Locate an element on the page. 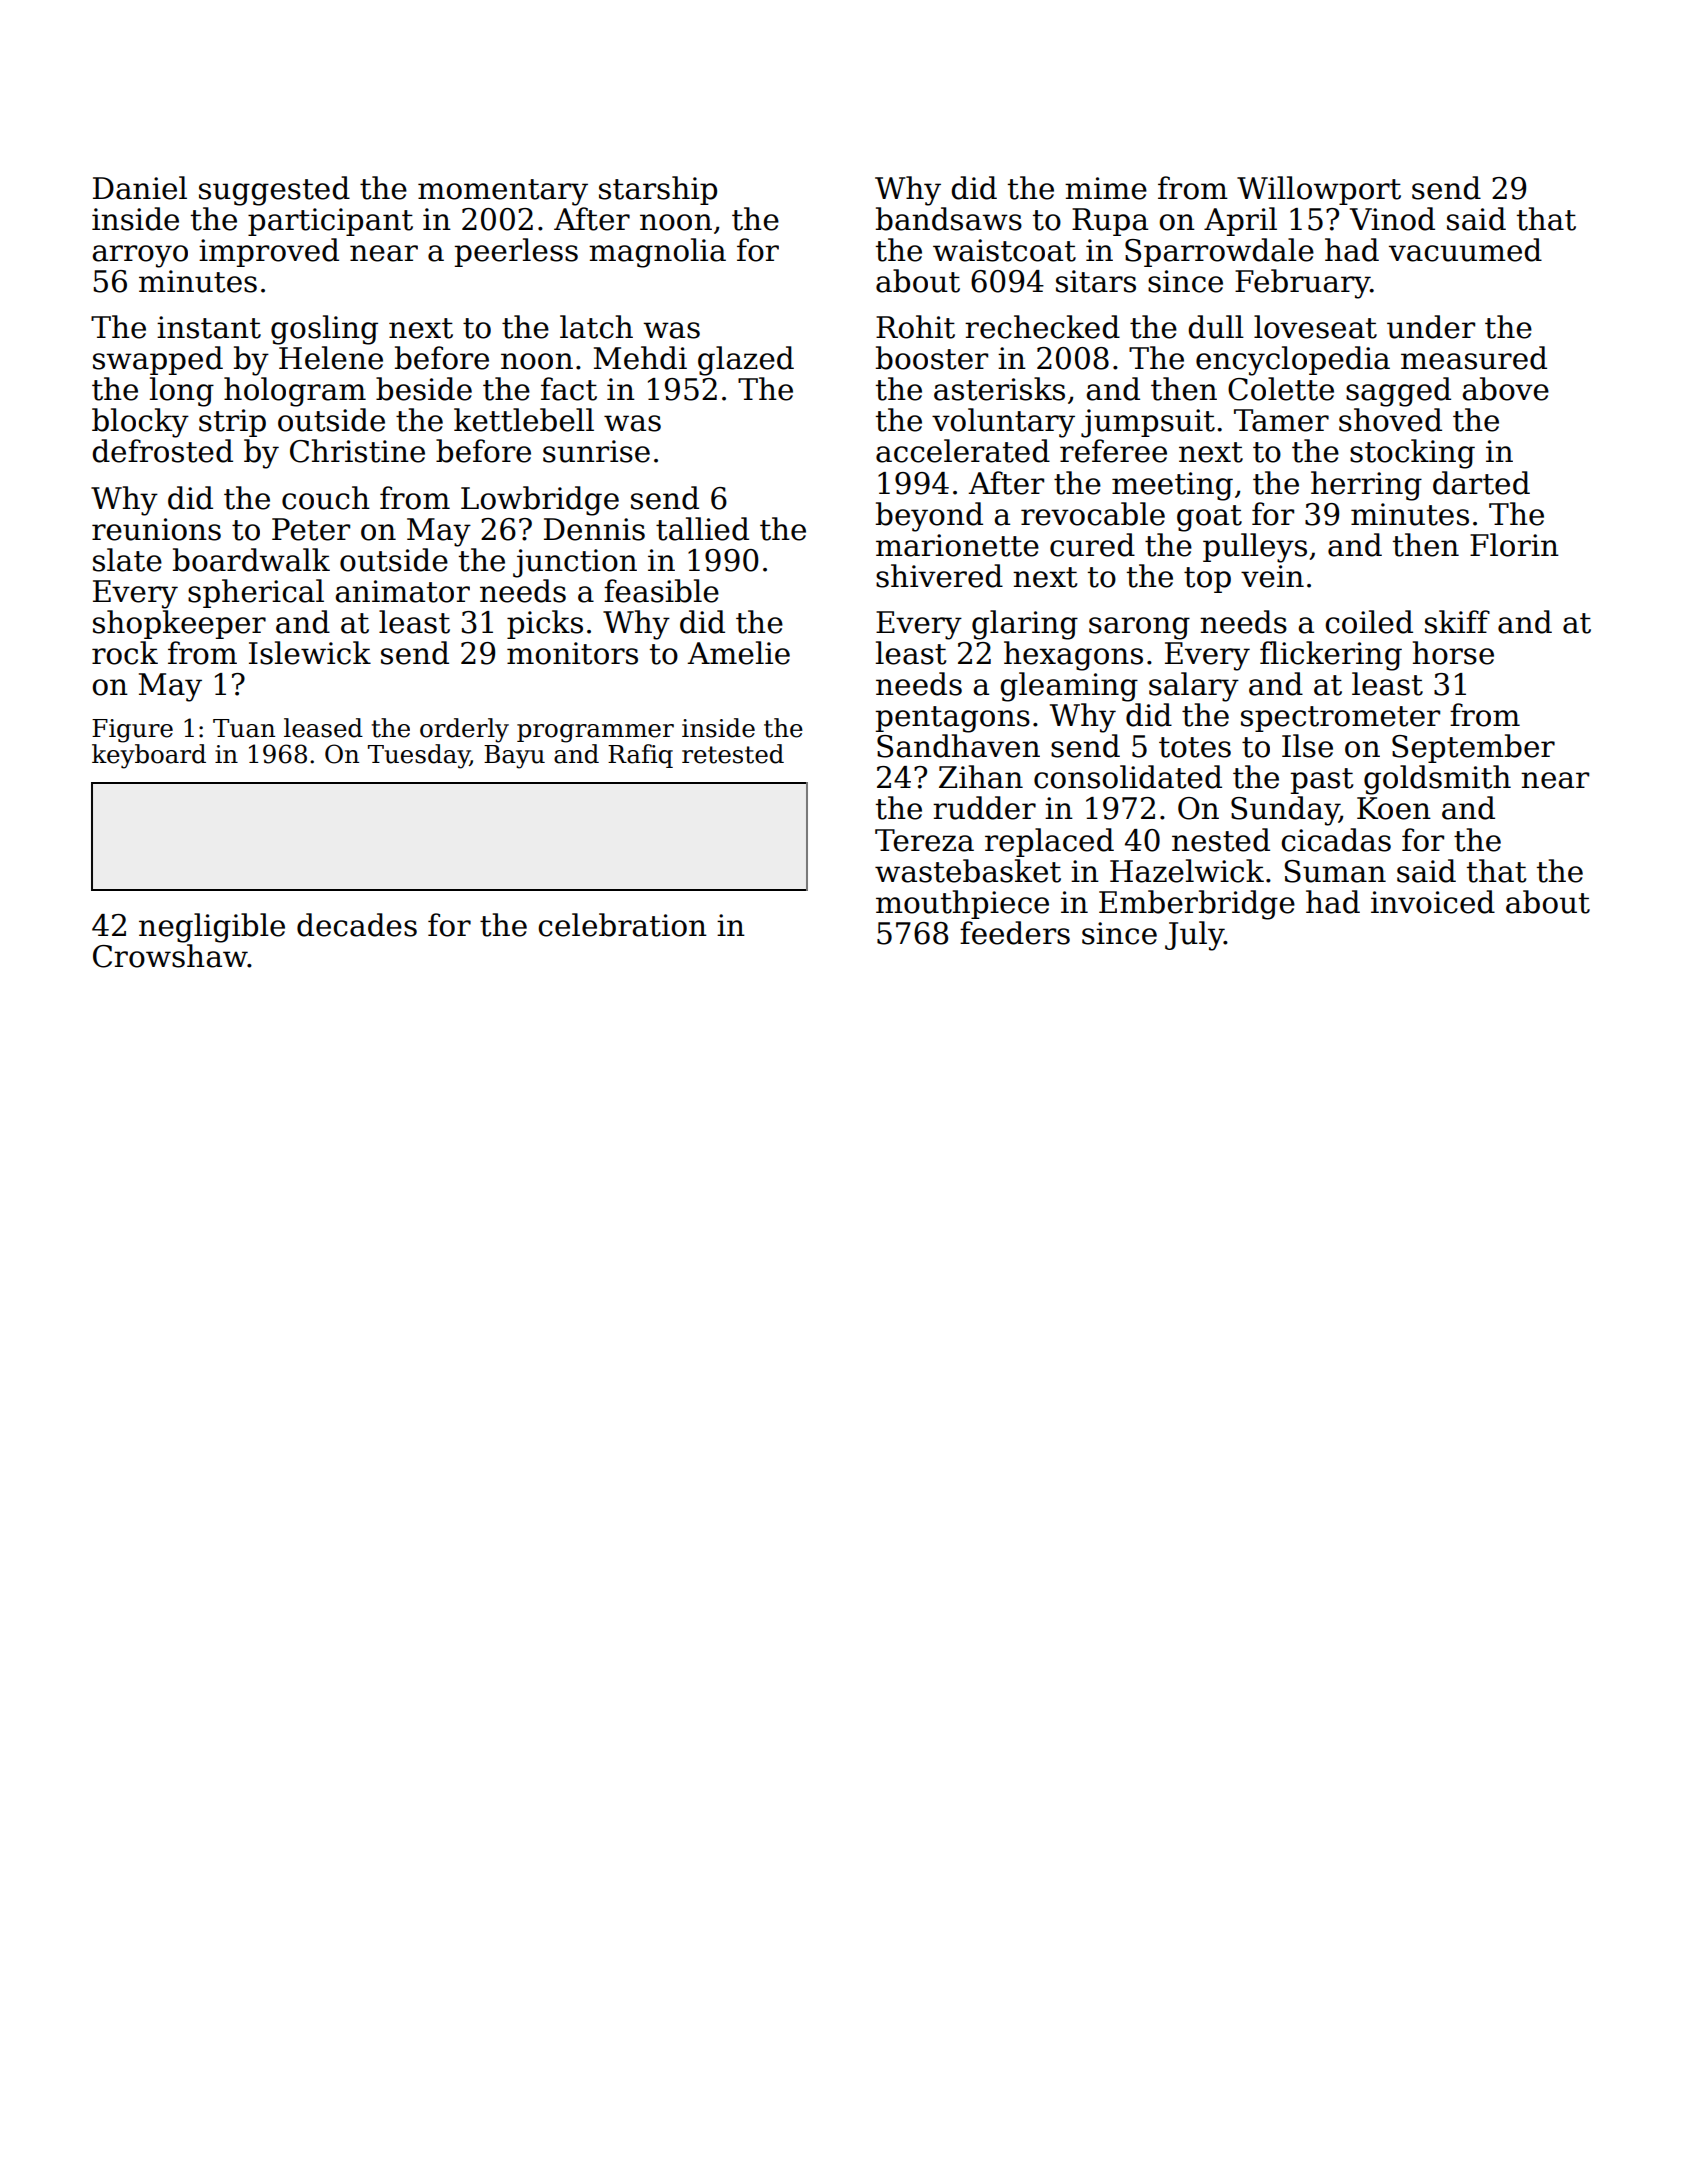 The height and width of the page is (2178, 1683). starship is located at coordinates (658, 190).
